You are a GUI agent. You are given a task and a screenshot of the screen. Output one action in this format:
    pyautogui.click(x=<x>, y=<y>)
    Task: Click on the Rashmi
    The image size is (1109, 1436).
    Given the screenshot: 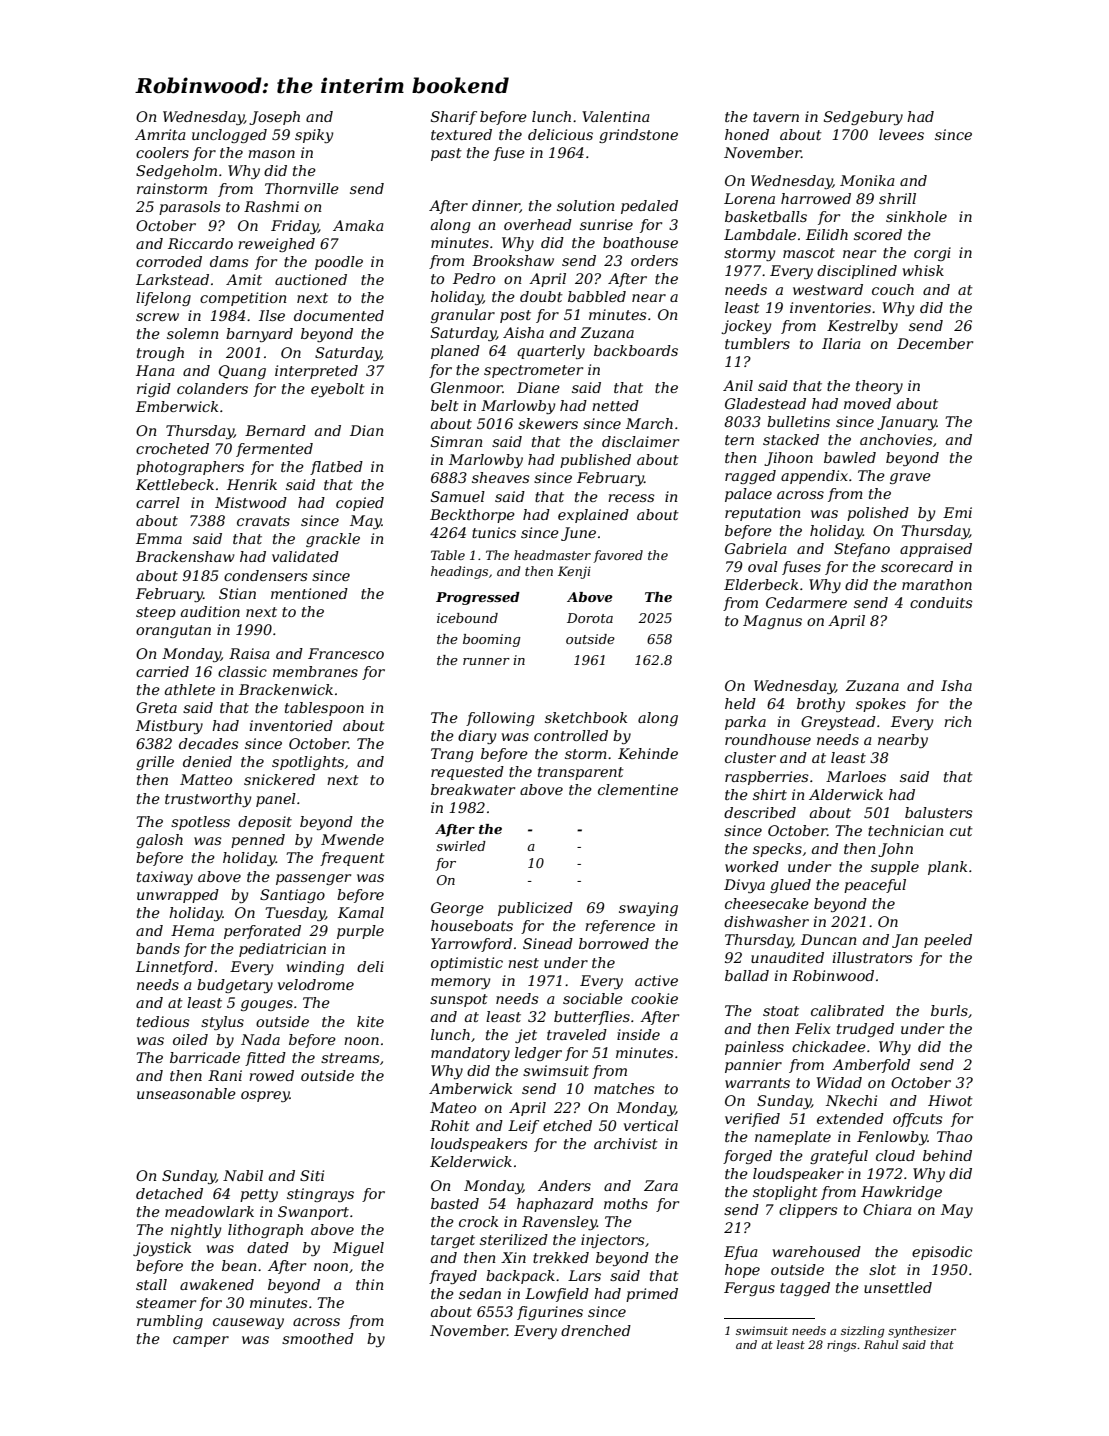 What is the action you would take?
    pyautogui.click(x=271, y=206)
